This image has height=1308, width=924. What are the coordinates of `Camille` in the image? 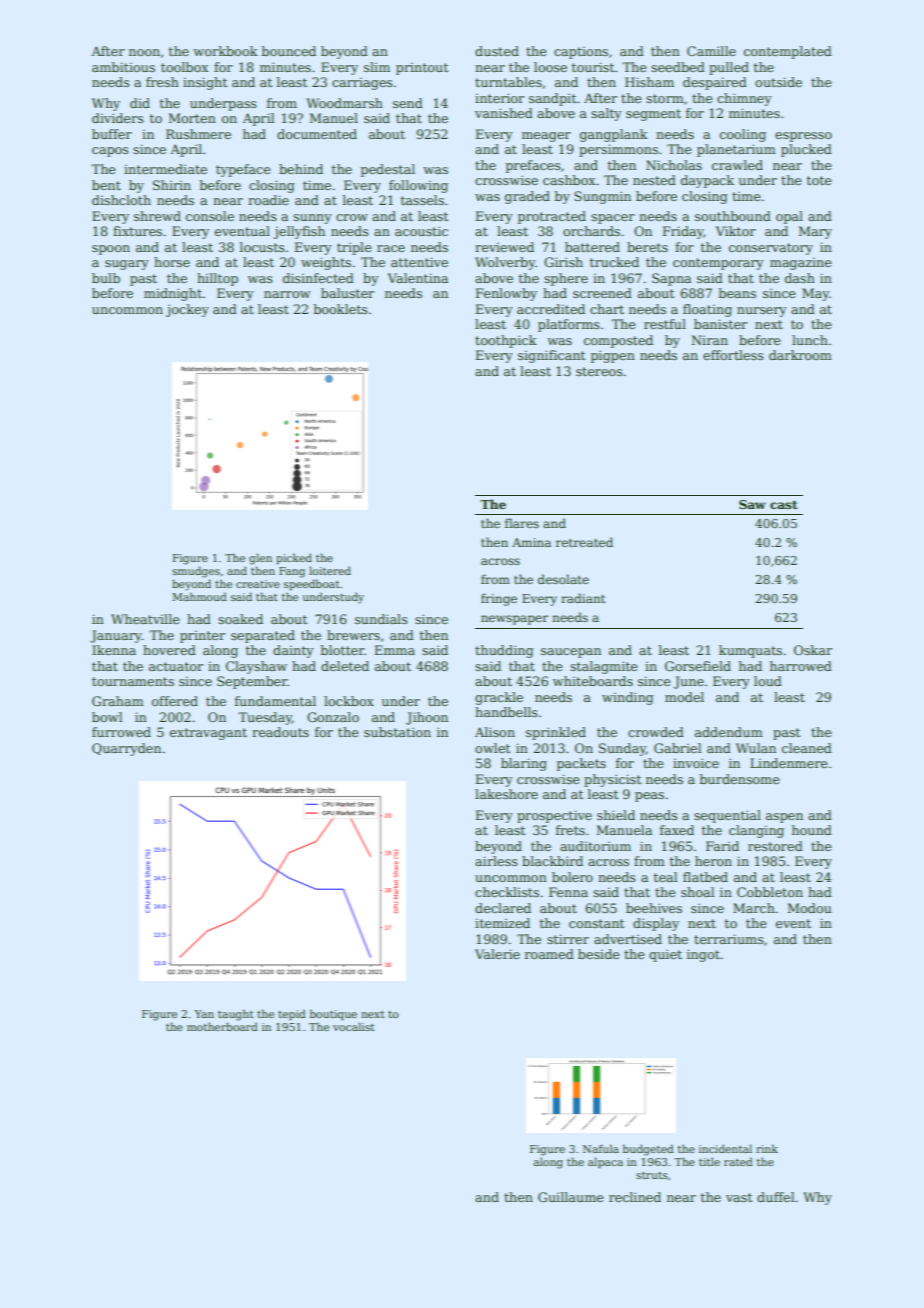 It's located at (711, 51).
